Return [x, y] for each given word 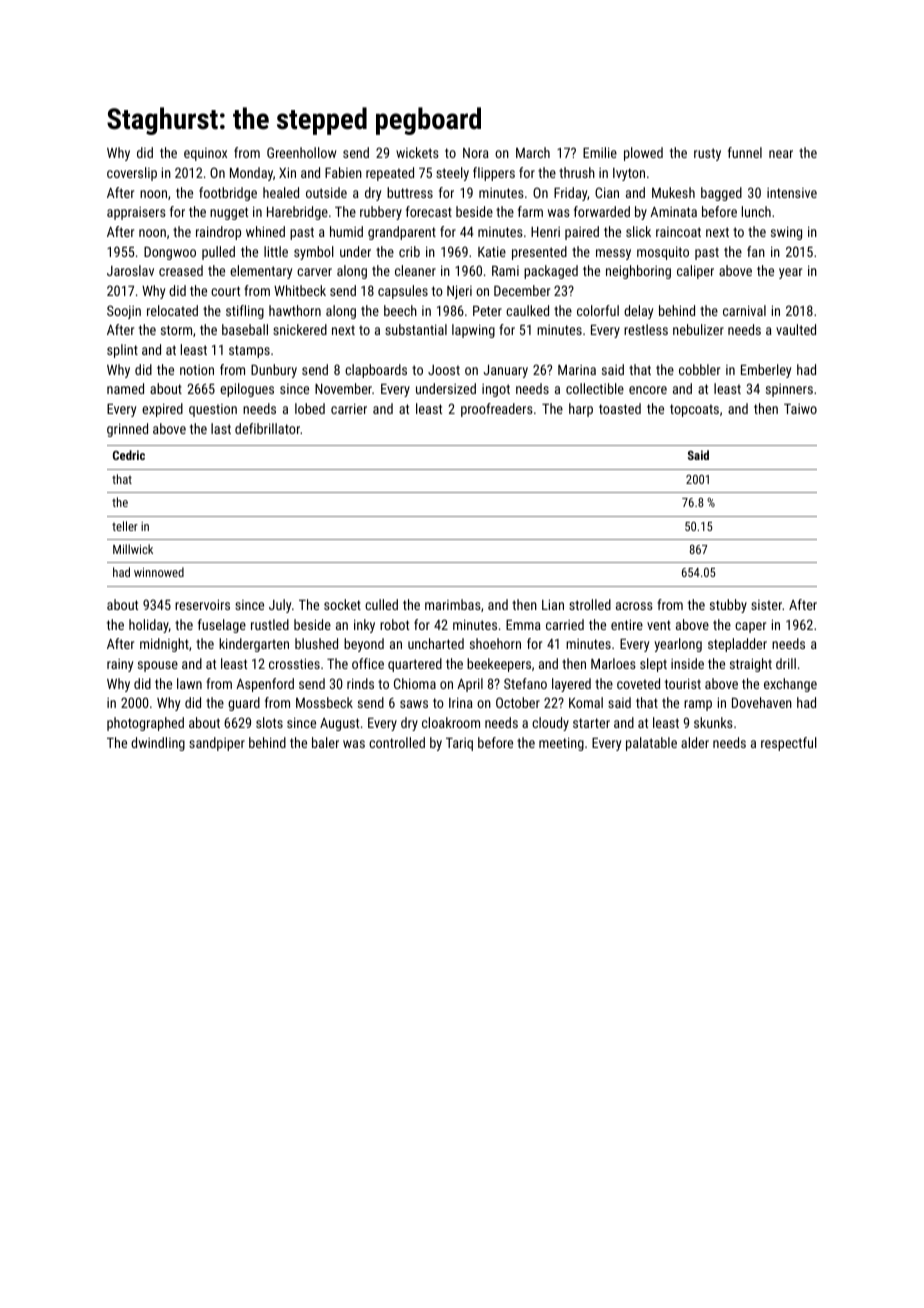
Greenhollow [301, 152]
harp [581, 410]
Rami [505, 271]
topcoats [694, 410]
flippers [494, 174]
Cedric [129, 455]
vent [659, 625]
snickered [300, 329]
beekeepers [499, 665]
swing [786, 233]
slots [269, 722]
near [781, 154]
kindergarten [254, 645]
